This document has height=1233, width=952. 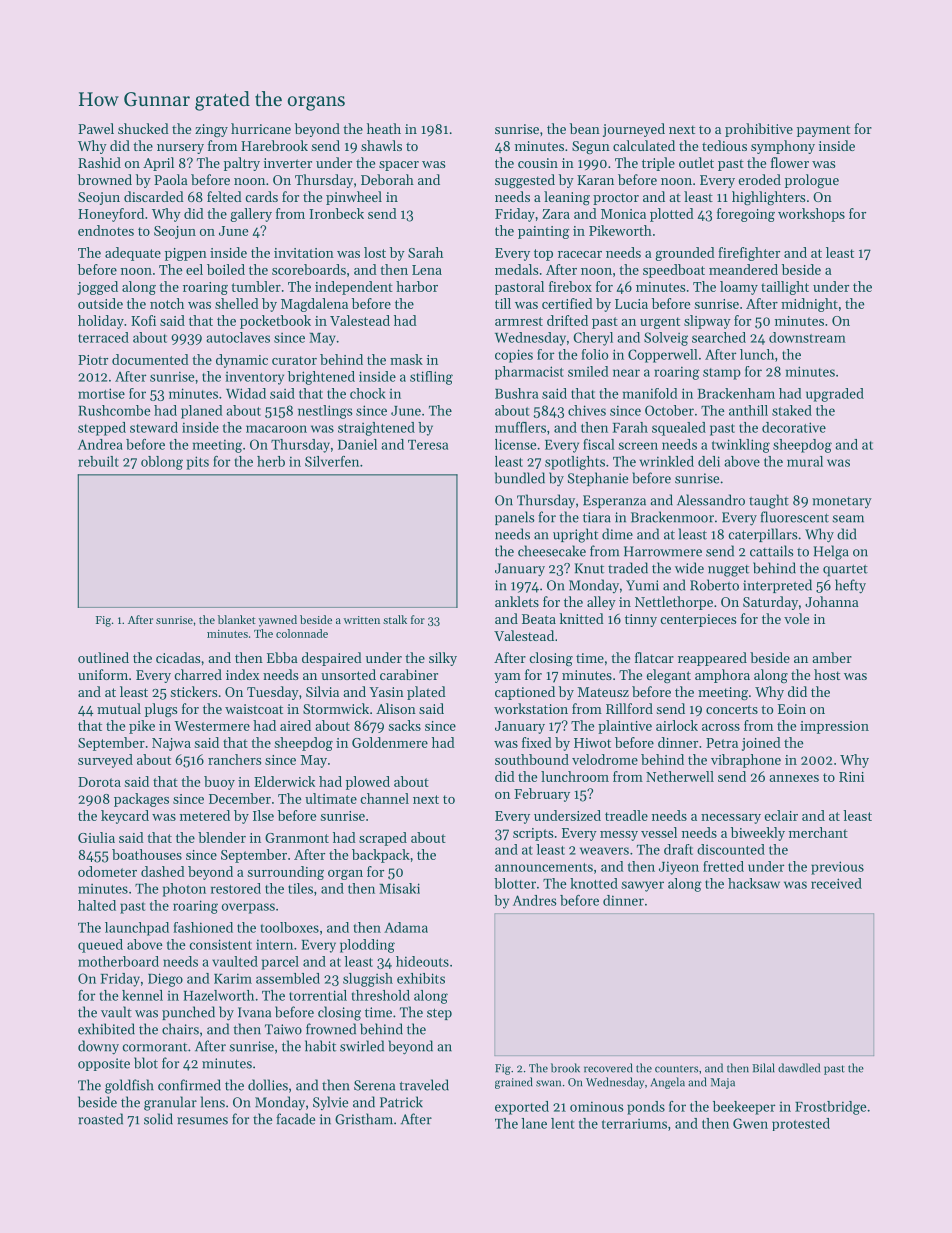 What do you see at coordinates (219, 783) in the document?
I see `buoy` at bounding box center [219, 783].
